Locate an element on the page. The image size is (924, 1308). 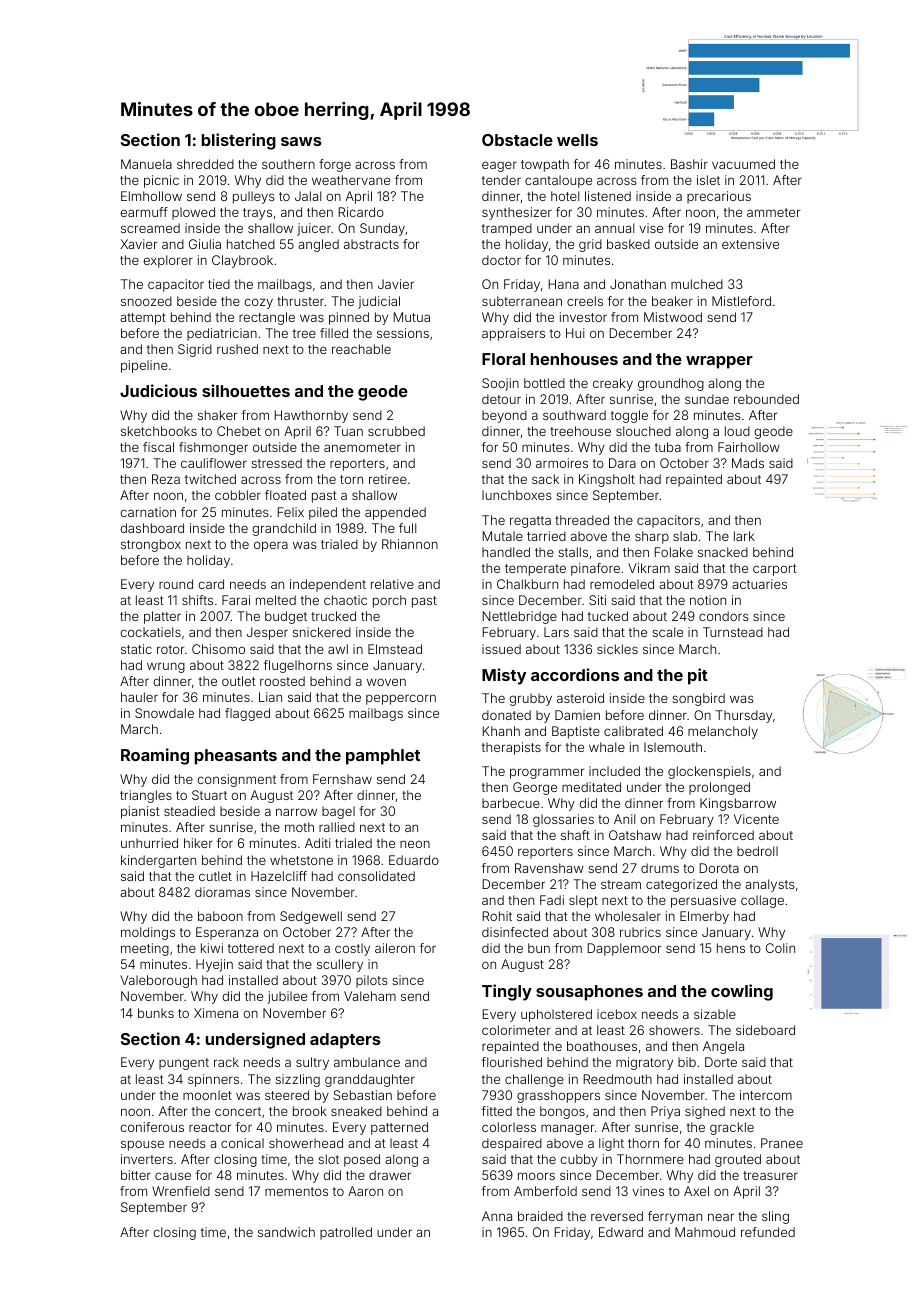
Turnstead is located at coordinates (733, 632).
